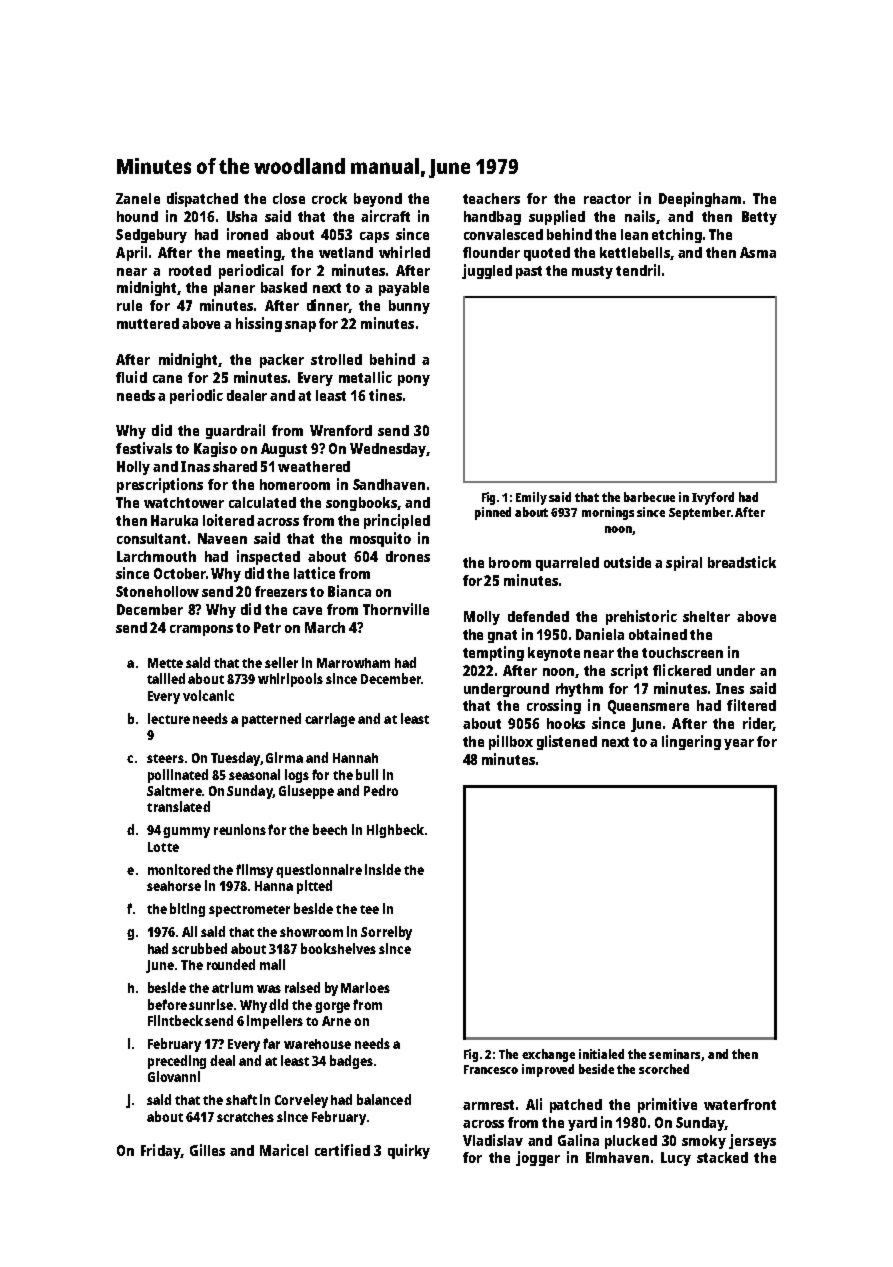  Describe the element at coordinates (759, 218) in the document. I see `Betty` at that location.
